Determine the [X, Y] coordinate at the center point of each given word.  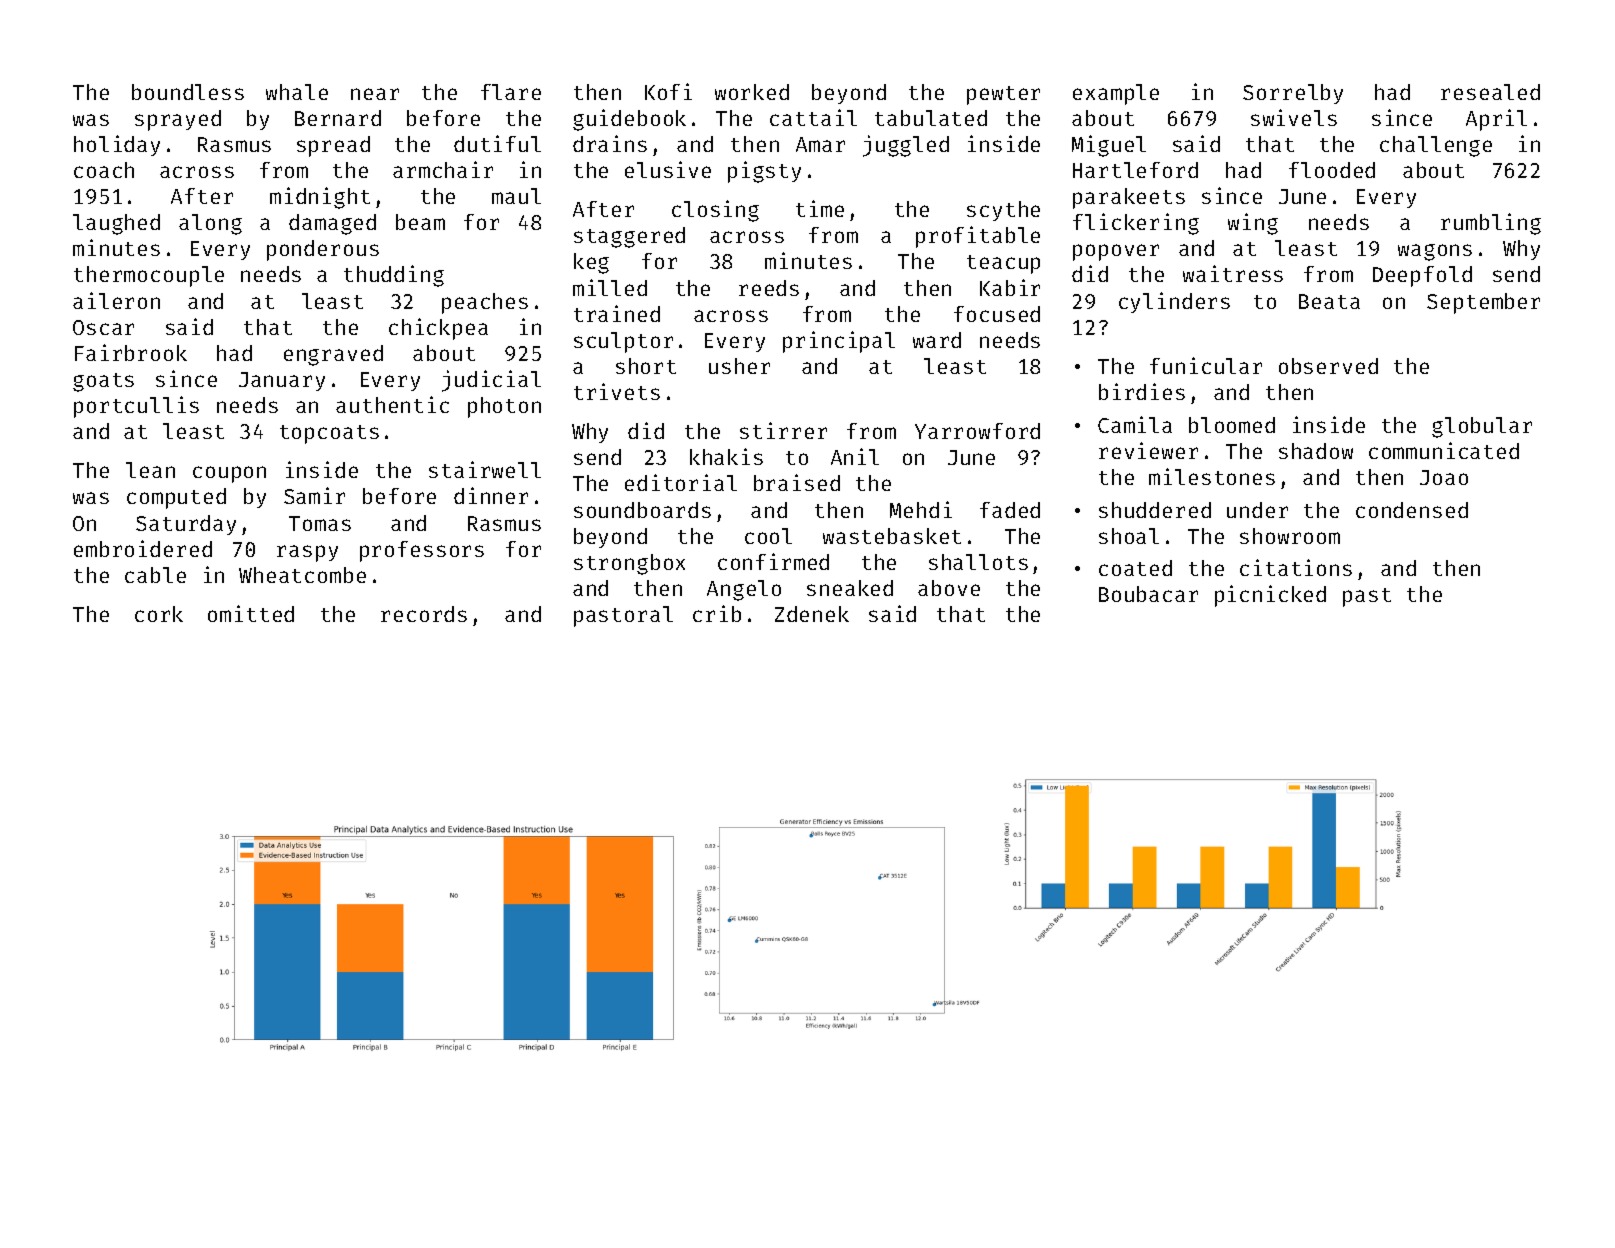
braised [797, 482]
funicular [1206, 365]
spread [333, 146]
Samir [314, 495]
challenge [1436, 146]
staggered [629, 237]
